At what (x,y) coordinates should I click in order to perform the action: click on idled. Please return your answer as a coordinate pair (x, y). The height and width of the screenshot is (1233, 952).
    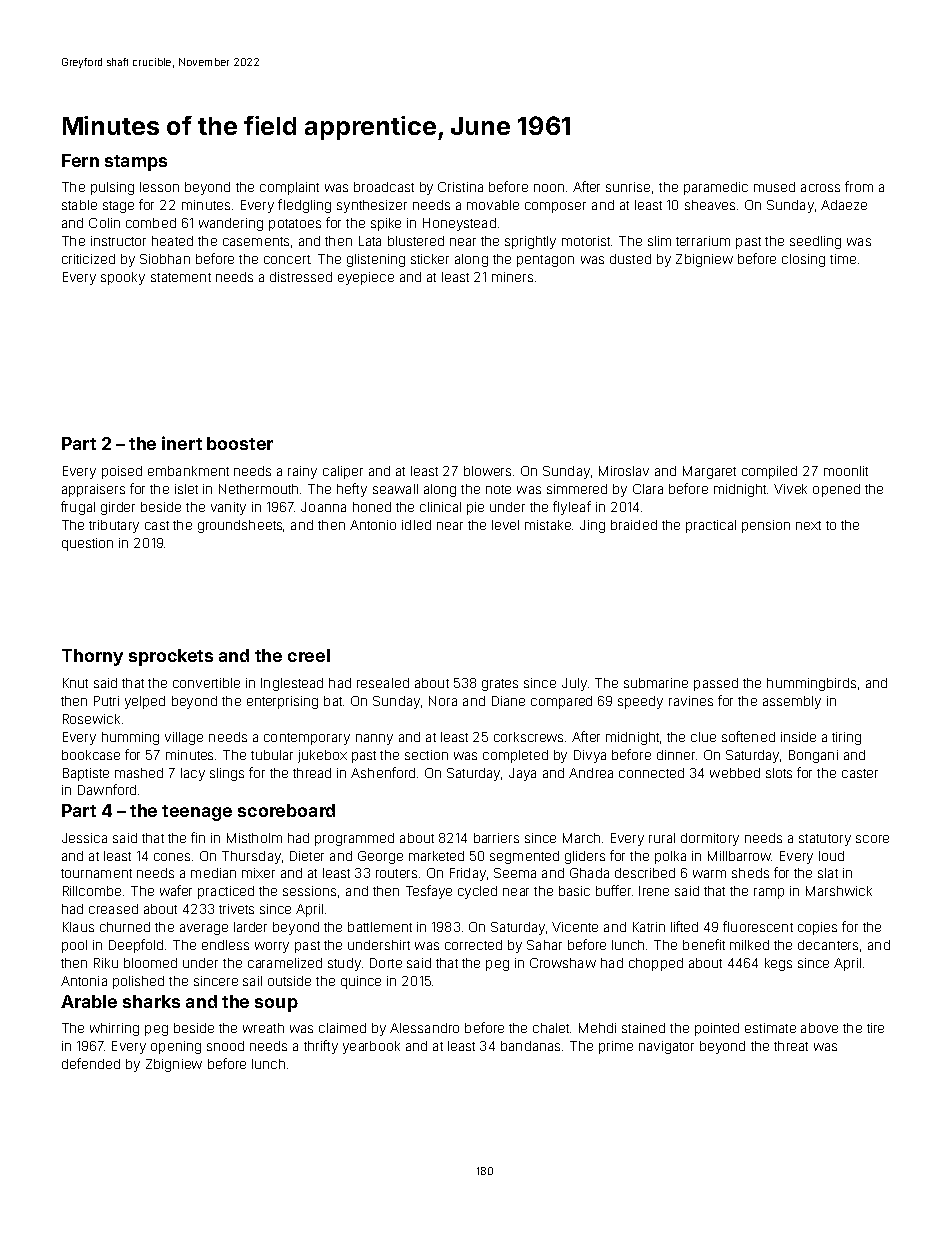
    Looking at the image, I should click on (416, 525).
